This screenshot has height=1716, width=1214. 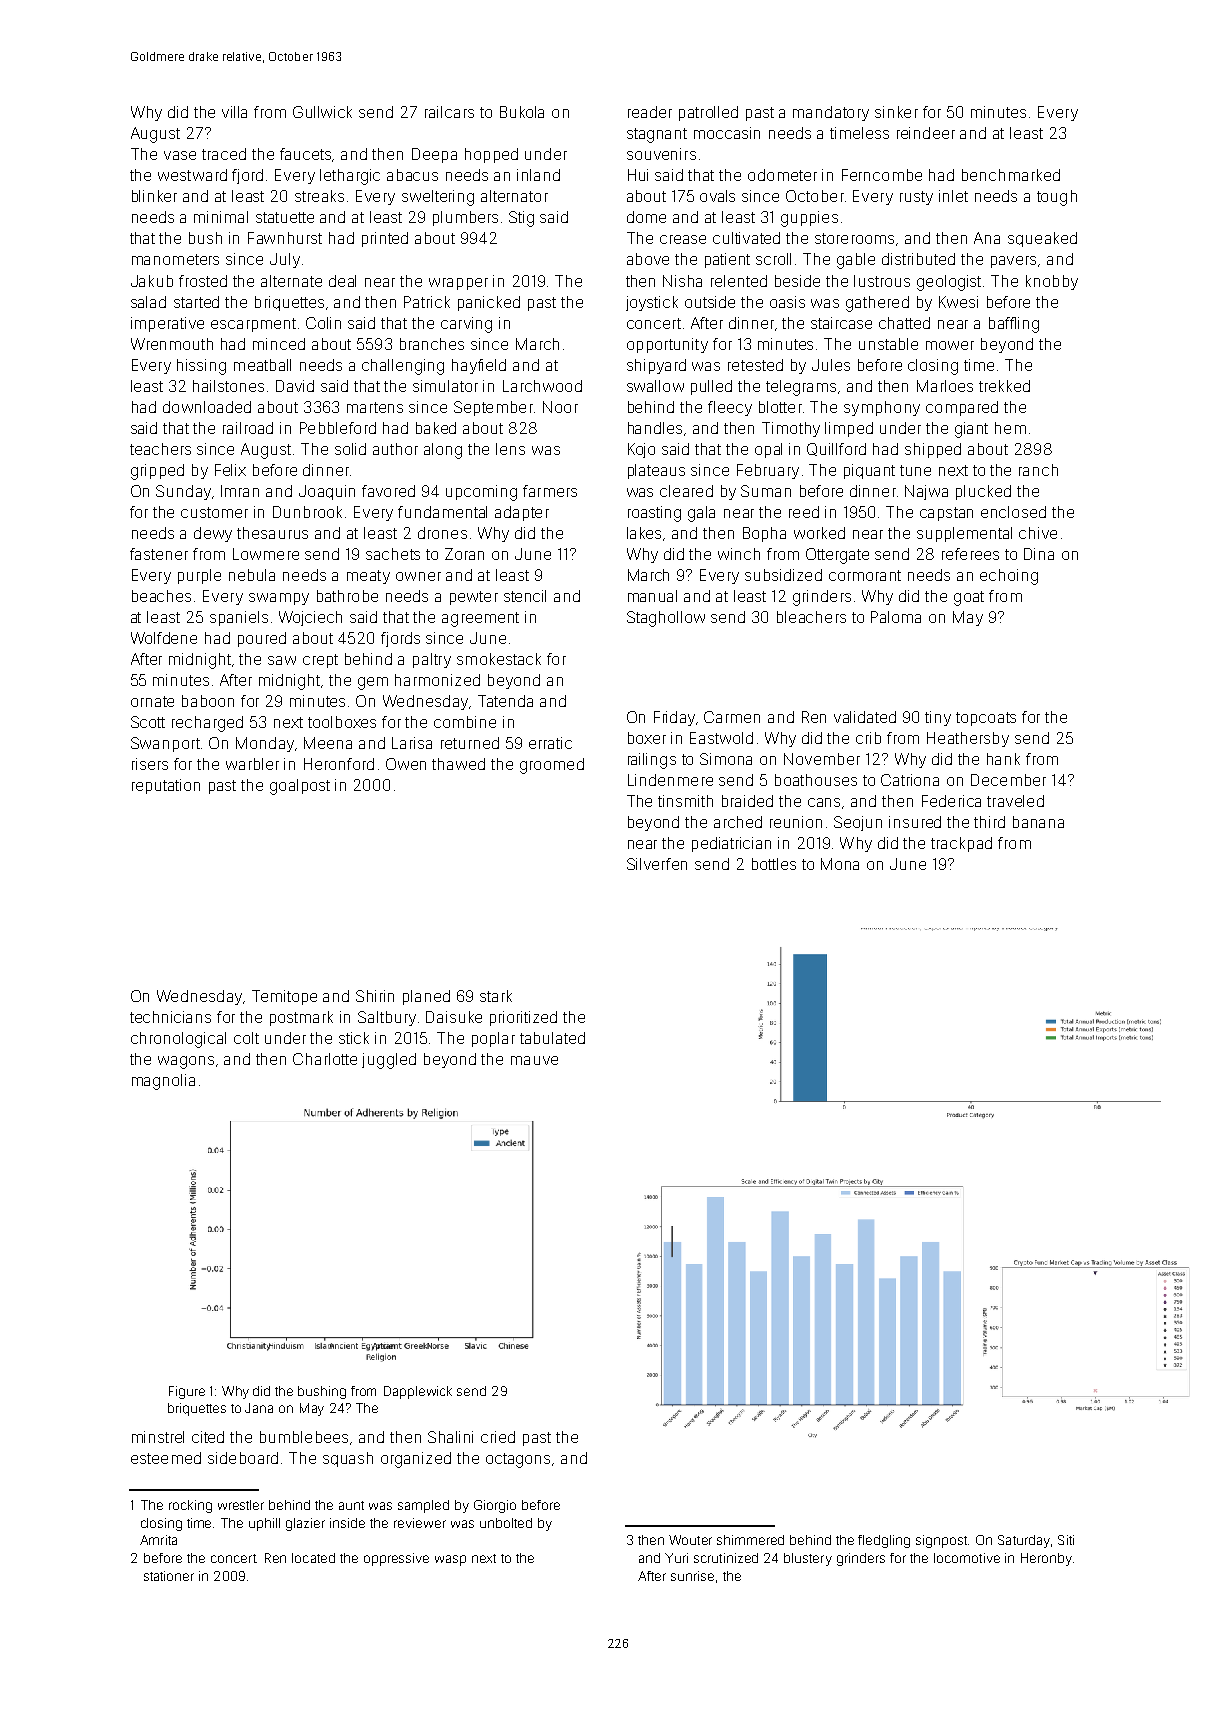 I want to click on inland, so click(x=538, y=175).
